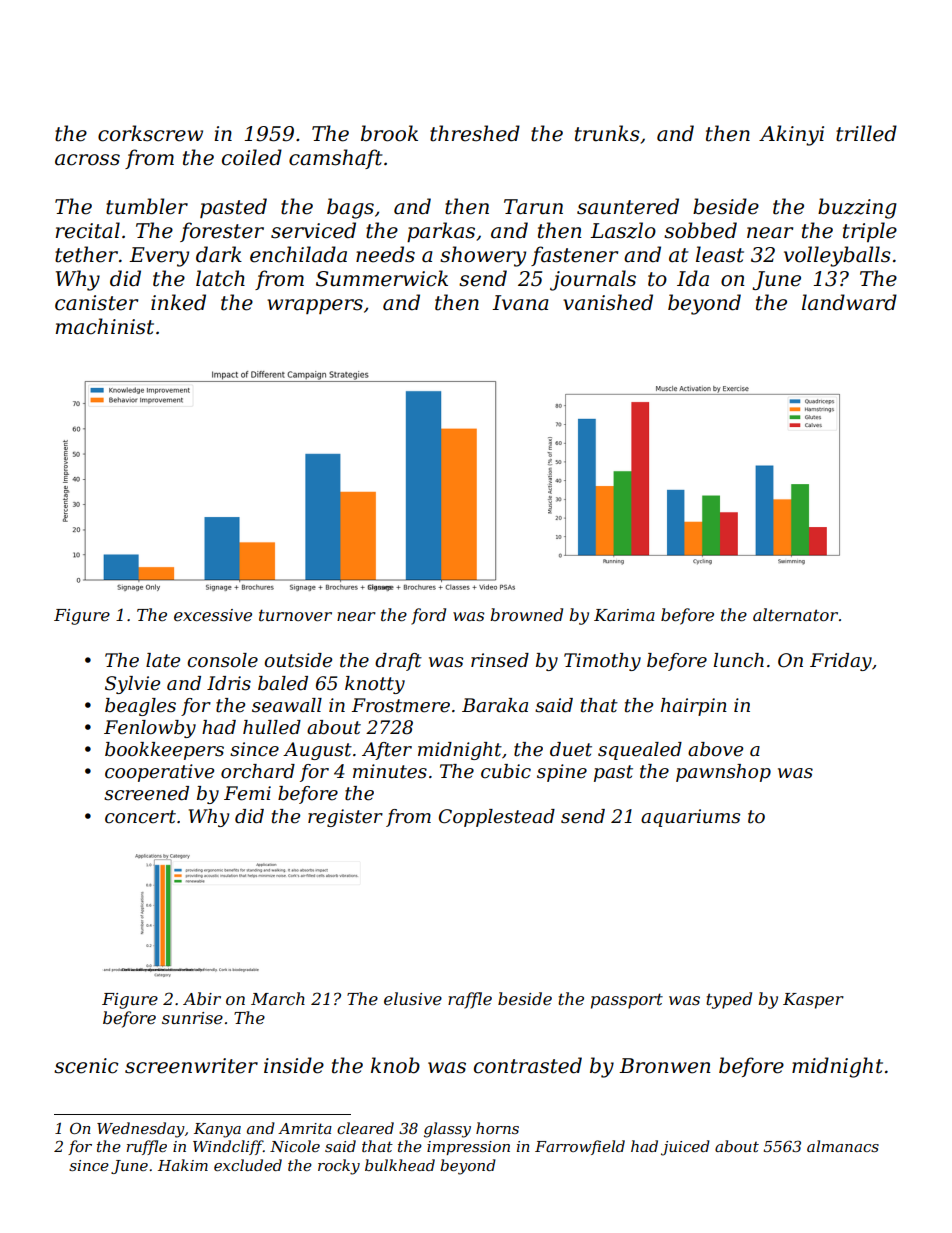  I want to click on alternator, so click(795, 614).
